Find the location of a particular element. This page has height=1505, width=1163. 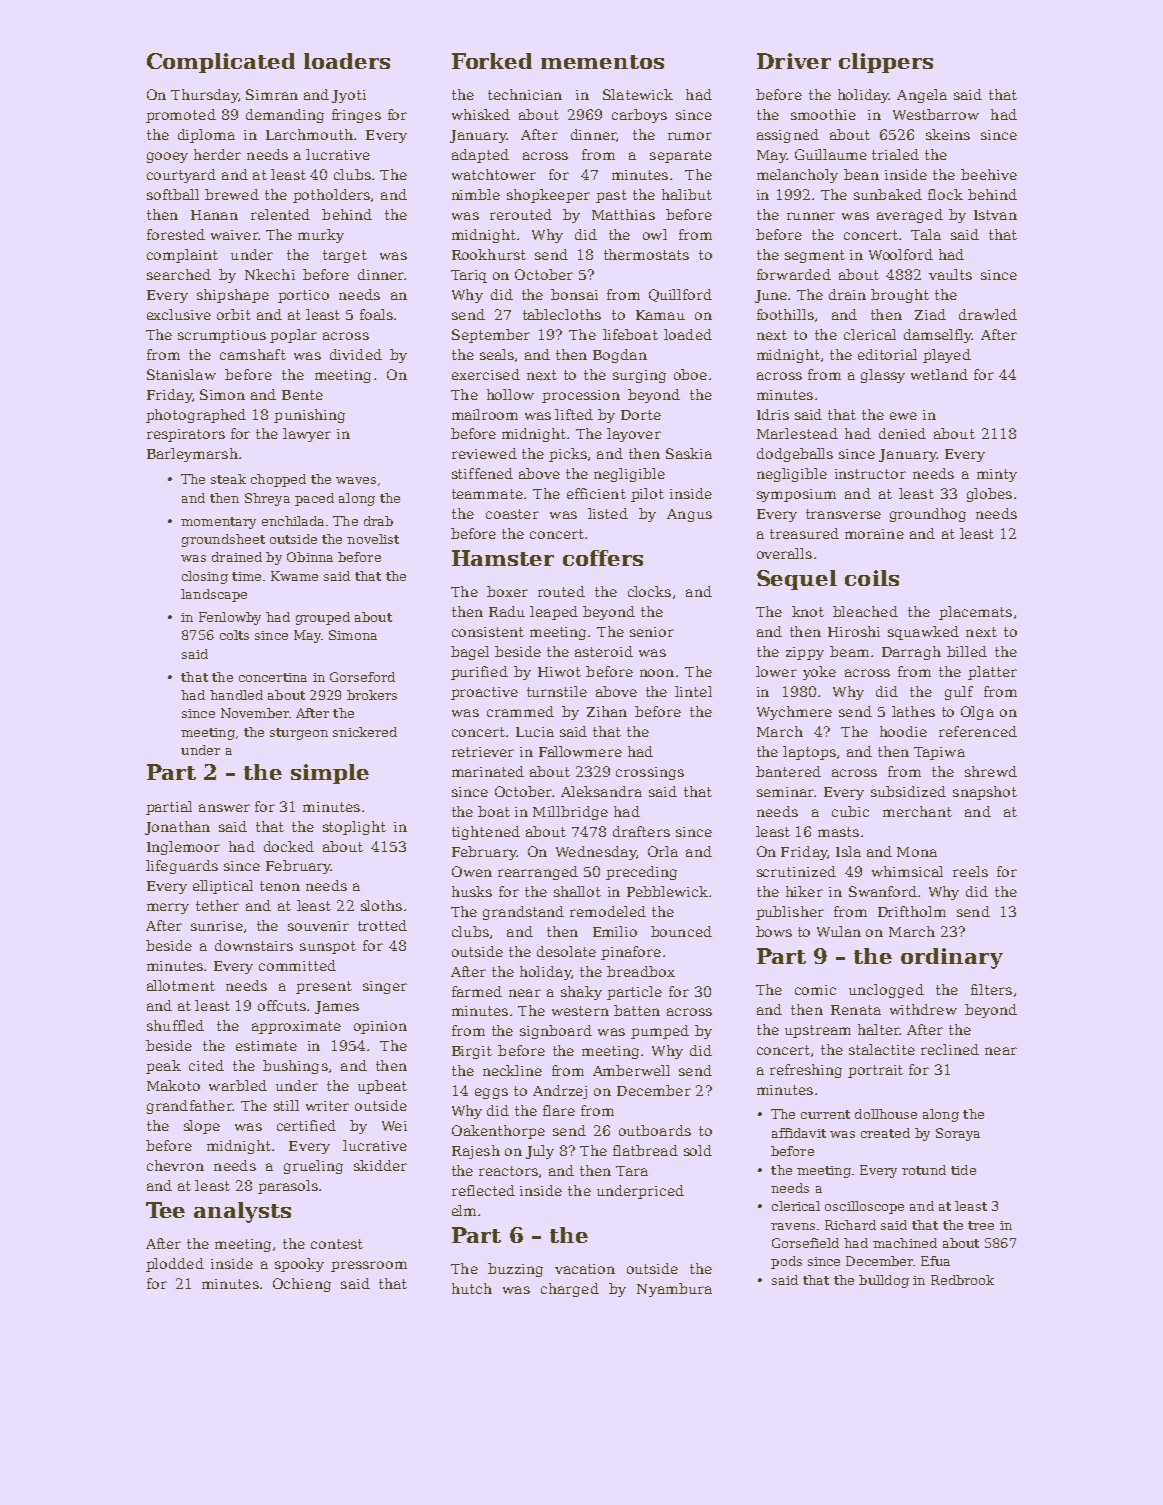

placemats is located at coordinates (975, 613).
